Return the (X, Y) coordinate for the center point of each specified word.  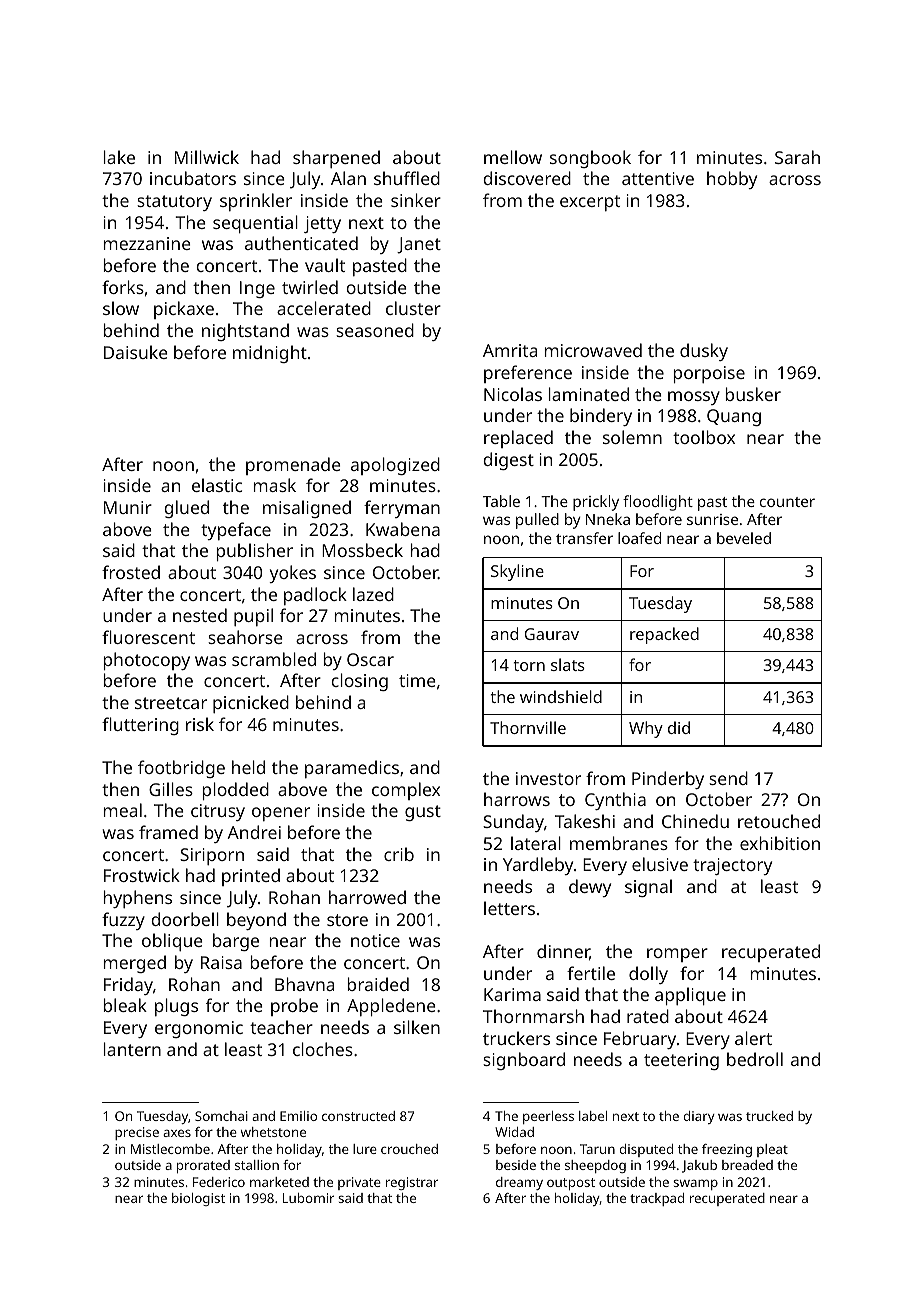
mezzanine (147, 243)
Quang (734, 417)
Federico (219, 1182)
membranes (619, 843)
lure (365, 1149)
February (640, 1040)
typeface (236, 531)
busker (753, 394)
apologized (395, 466)
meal (122, 810)
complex (406, 791)
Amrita (510, 350)
